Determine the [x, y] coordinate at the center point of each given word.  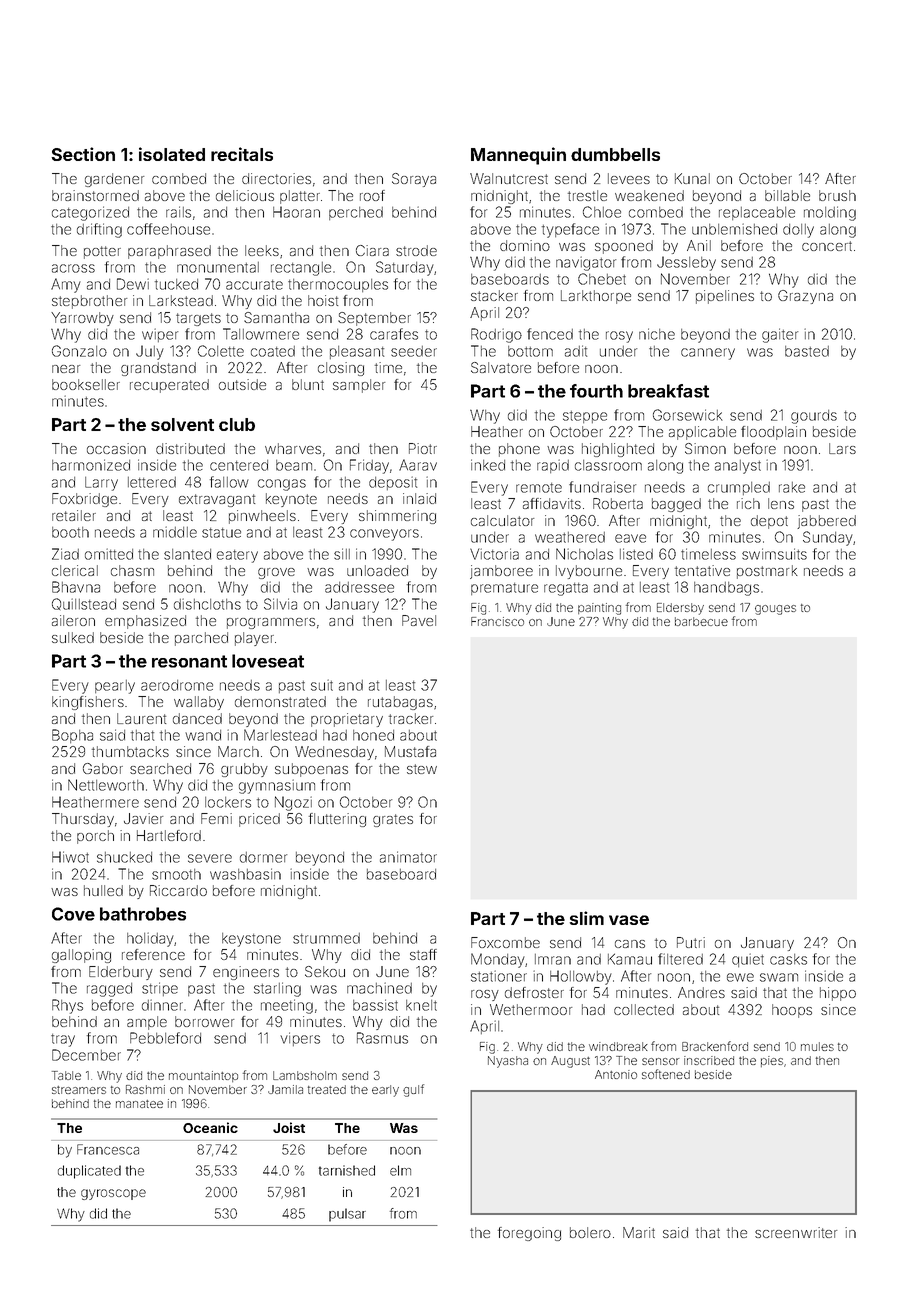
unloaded [377, 570]
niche [657, 334]
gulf [413, 1090]
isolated [172, 154]
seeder [414, 351]
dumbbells [615, 154]
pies [772, 1061]
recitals [242, 154]
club [237, 424]
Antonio [616, 1074]
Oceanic [210, 1127]
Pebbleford [165, 1038]
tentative [702, 570]
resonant [189, 661]
